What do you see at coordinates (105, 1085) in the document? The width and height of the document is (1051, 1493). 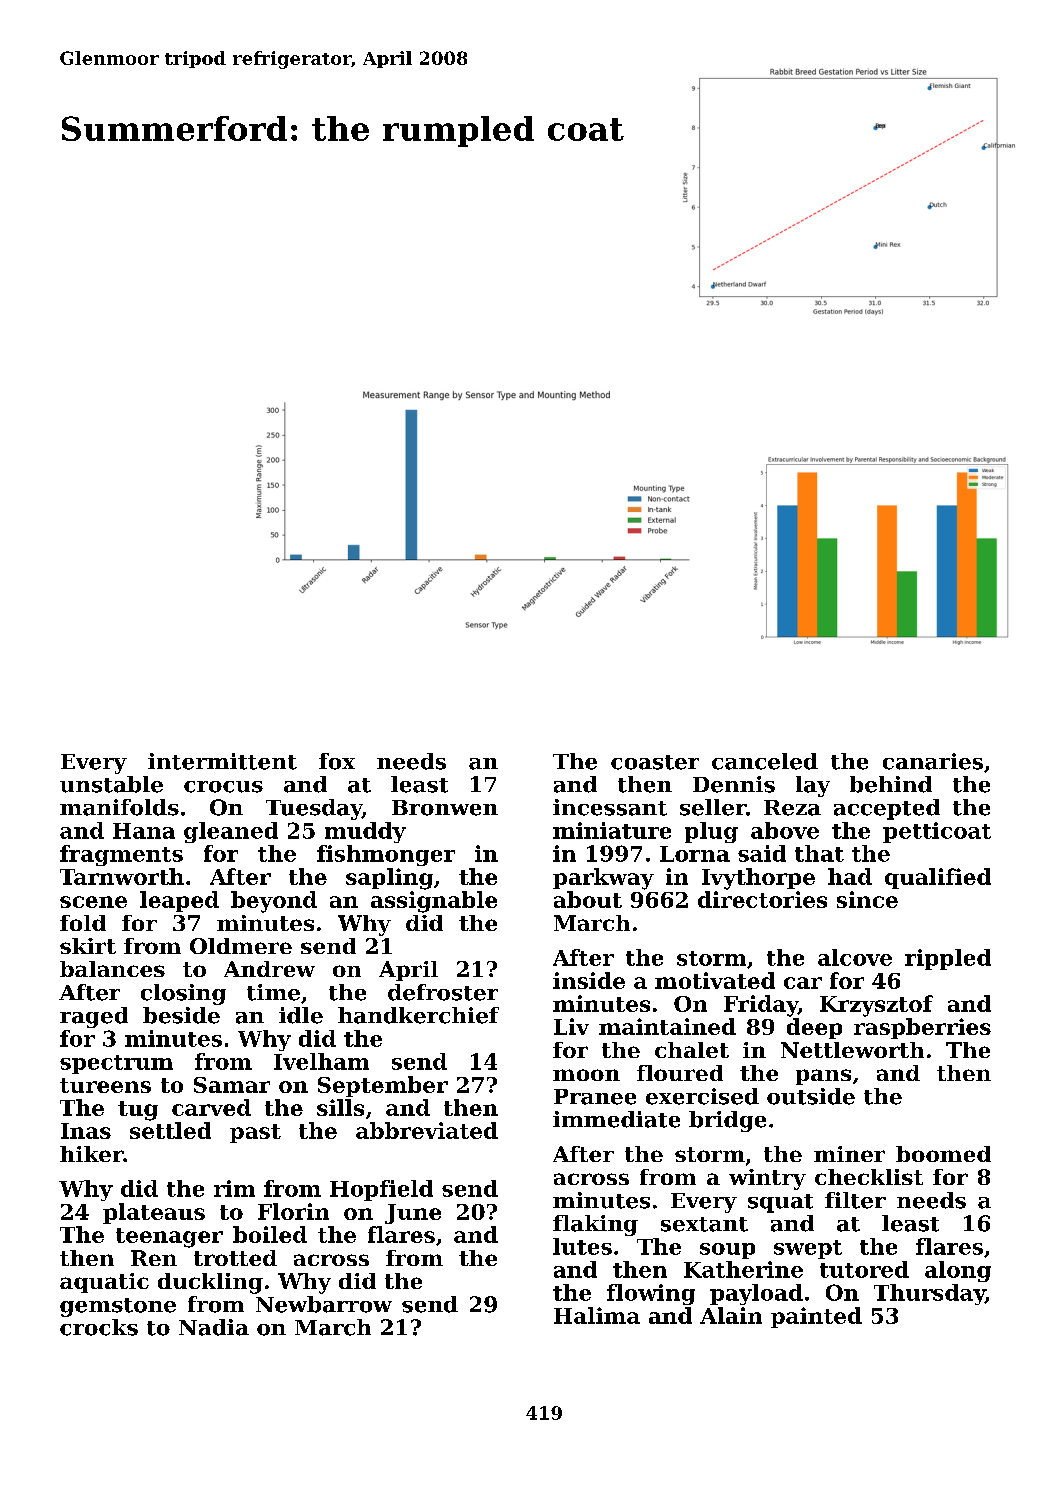 I see `tureens` at bounding box center [105, 1085].
